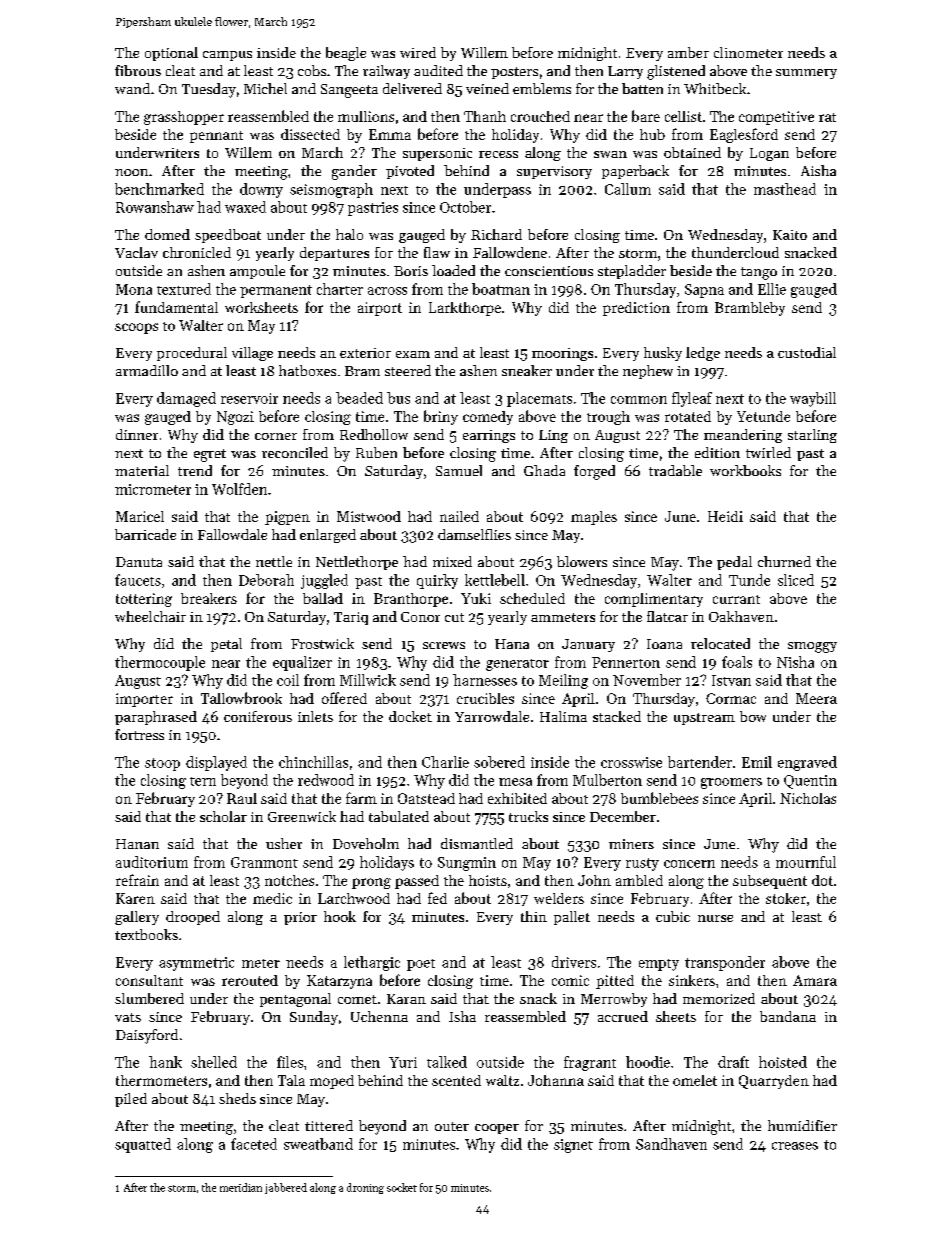  What do you see at coordinates (144, 700) in the image?
I see `importer` at bounding box center [144, 700].
